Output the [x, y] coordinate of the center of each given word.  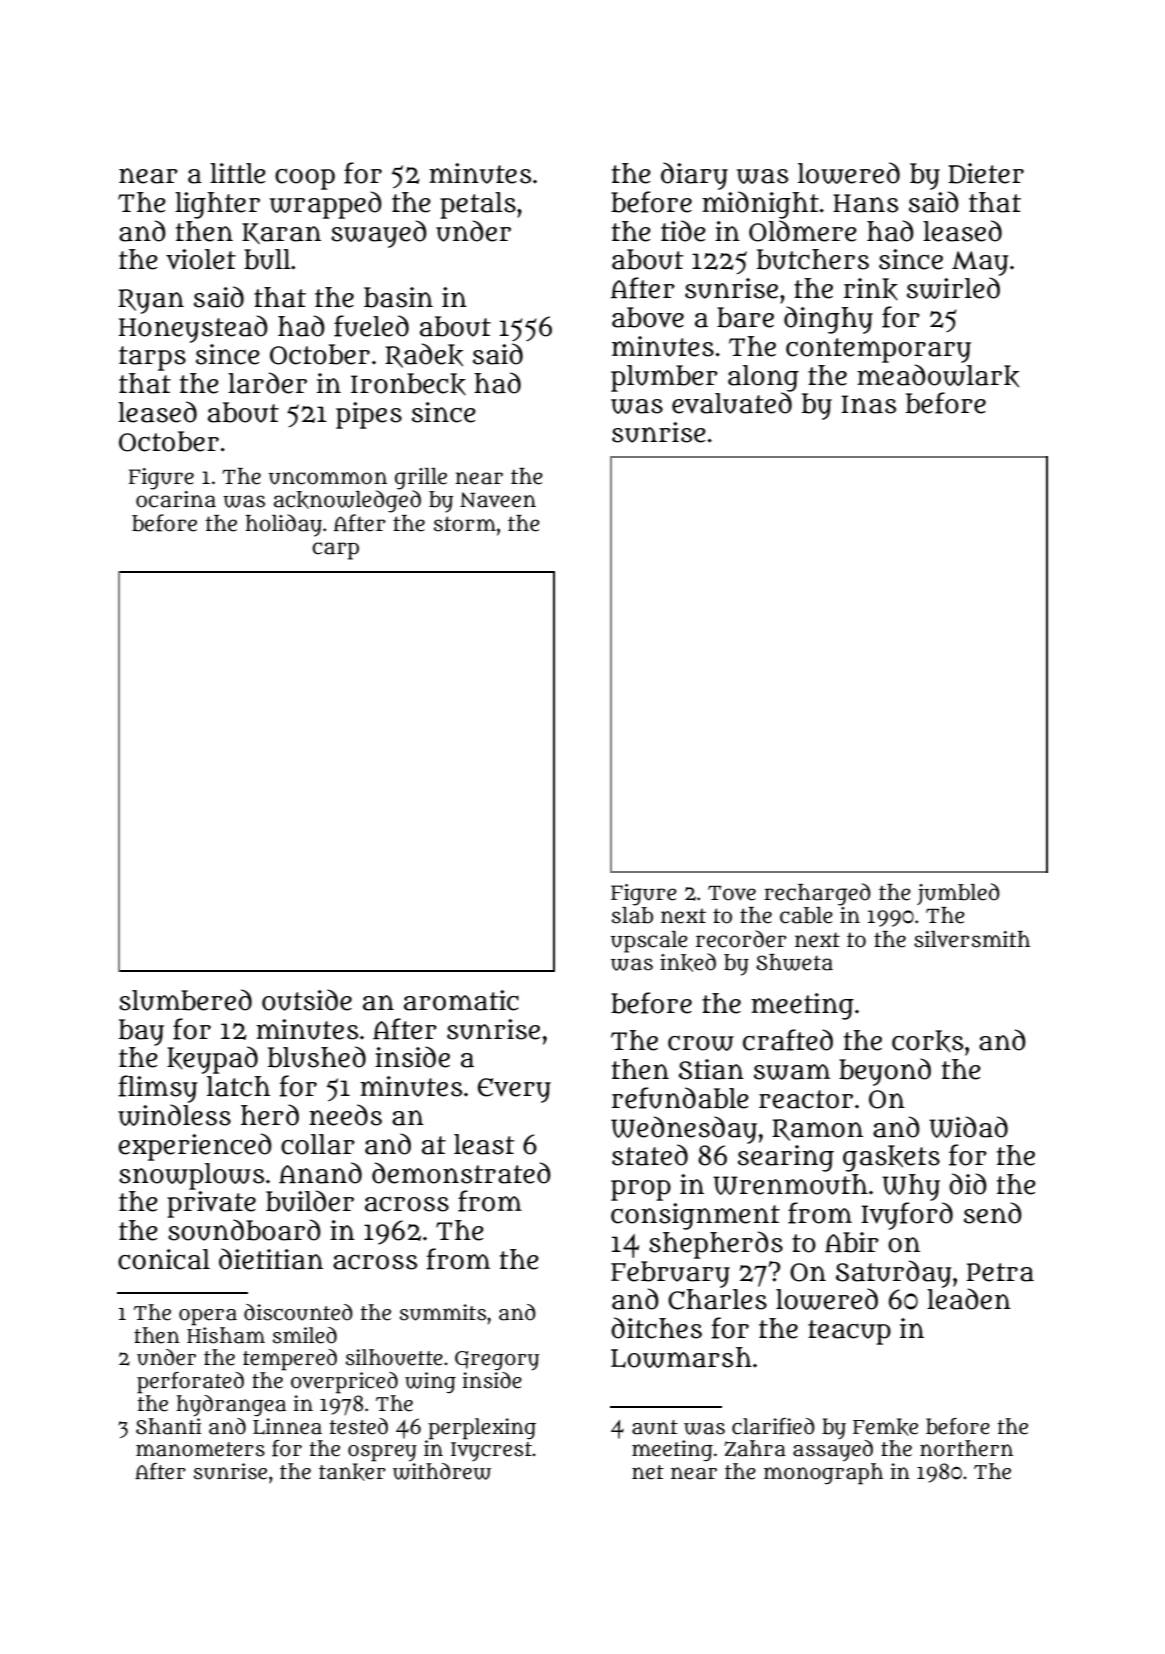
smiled [305, 1335]
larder [267, 383]
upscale [649, 942]
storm [465, 524]
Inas [868, 404]
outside [307, 1000]
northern [966, 1448]
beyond [885, 1072]
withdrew [442, 1471]
